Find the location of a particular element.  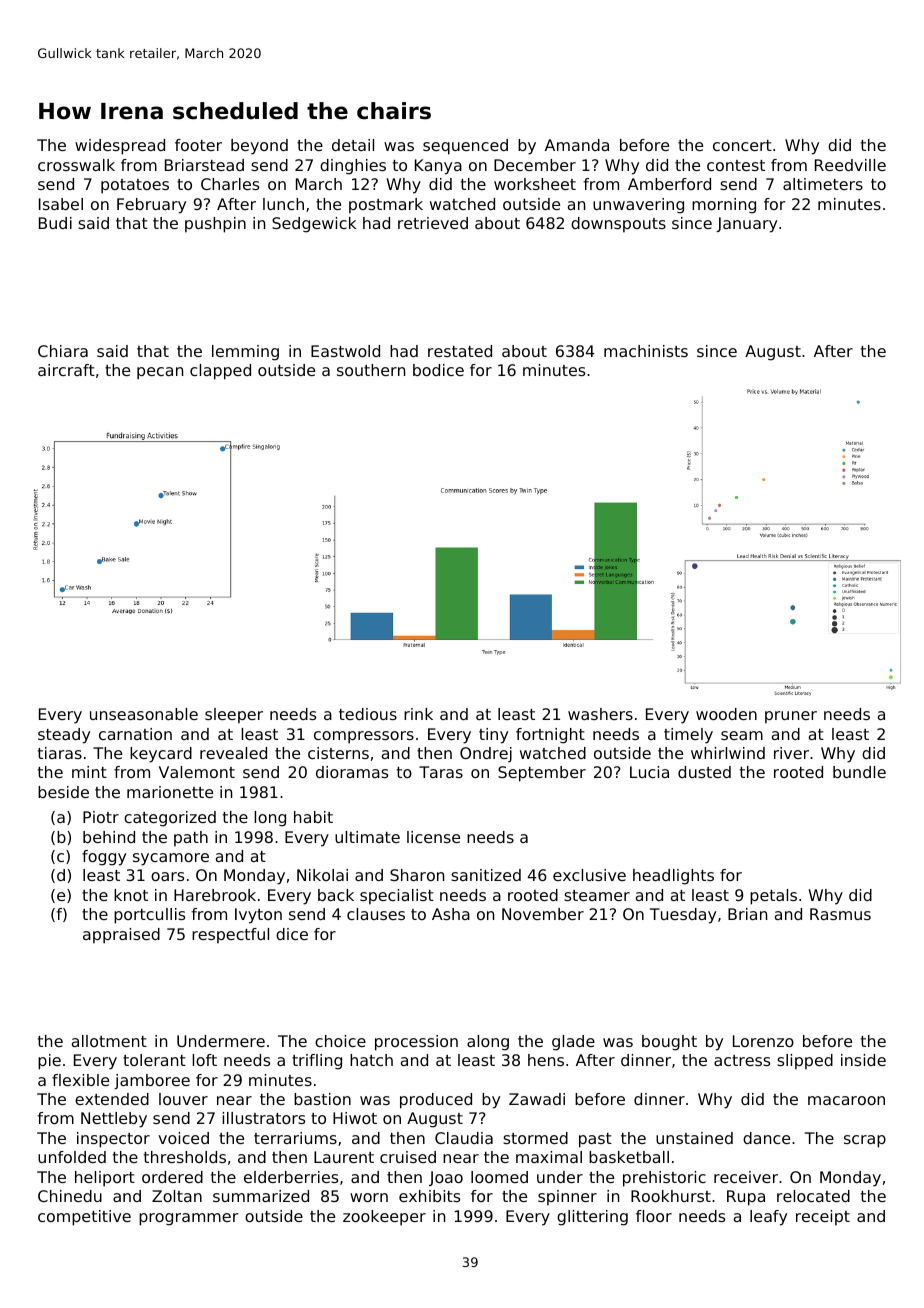

footer is located at coordinates (198, 145).
